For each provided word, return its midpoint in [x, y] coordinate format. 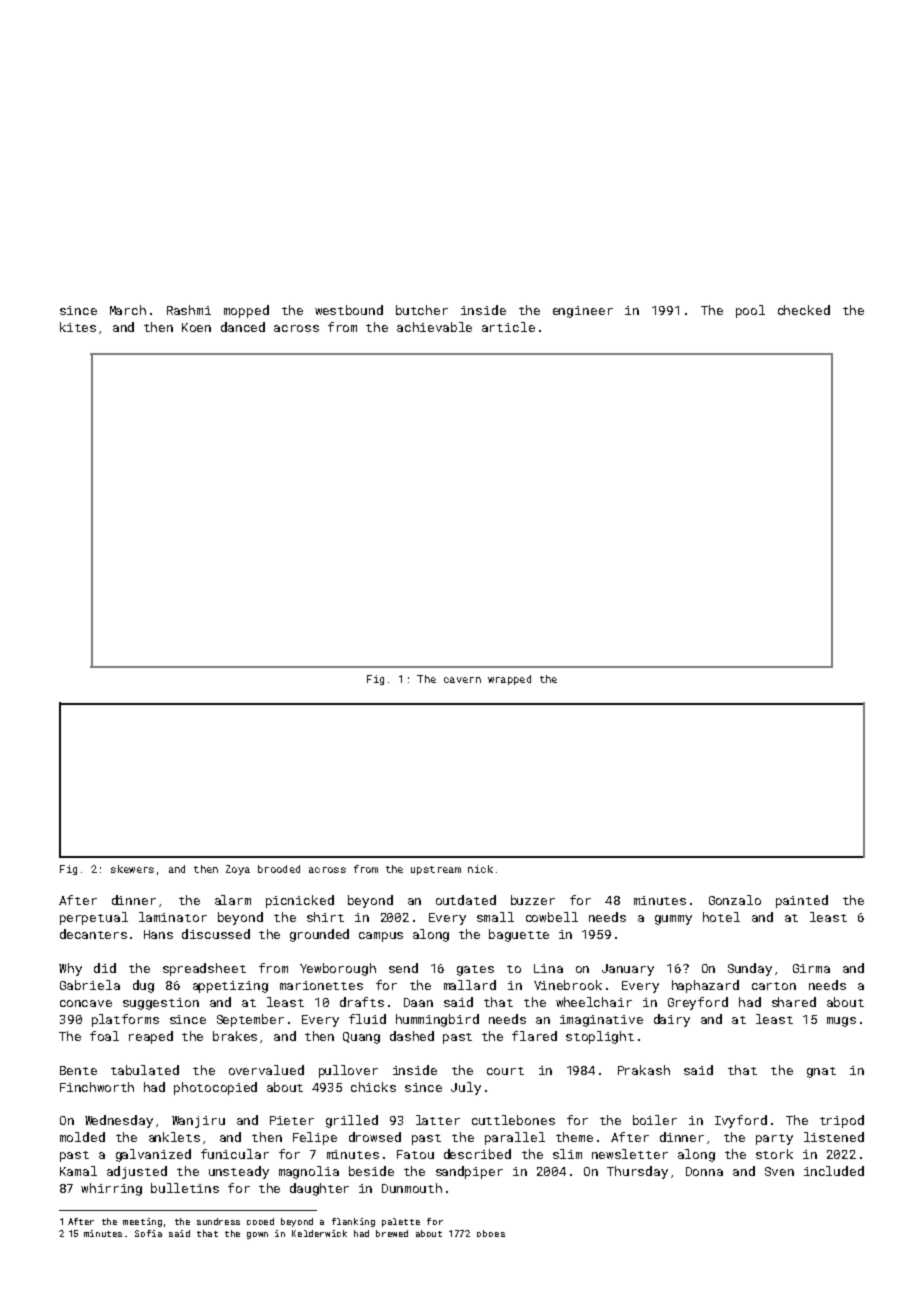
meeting [142, 1222]
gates [475, 970]
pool [750, 311]
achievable [434, 327]
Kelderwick [319, 1233]
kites [78, 327]
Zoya [238, 870]
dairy [672, 1020]
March [128, 310]
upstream [436, 870]
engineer [583, 312]
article [508, 327]
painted [802, 901]
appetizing [230, 987]
